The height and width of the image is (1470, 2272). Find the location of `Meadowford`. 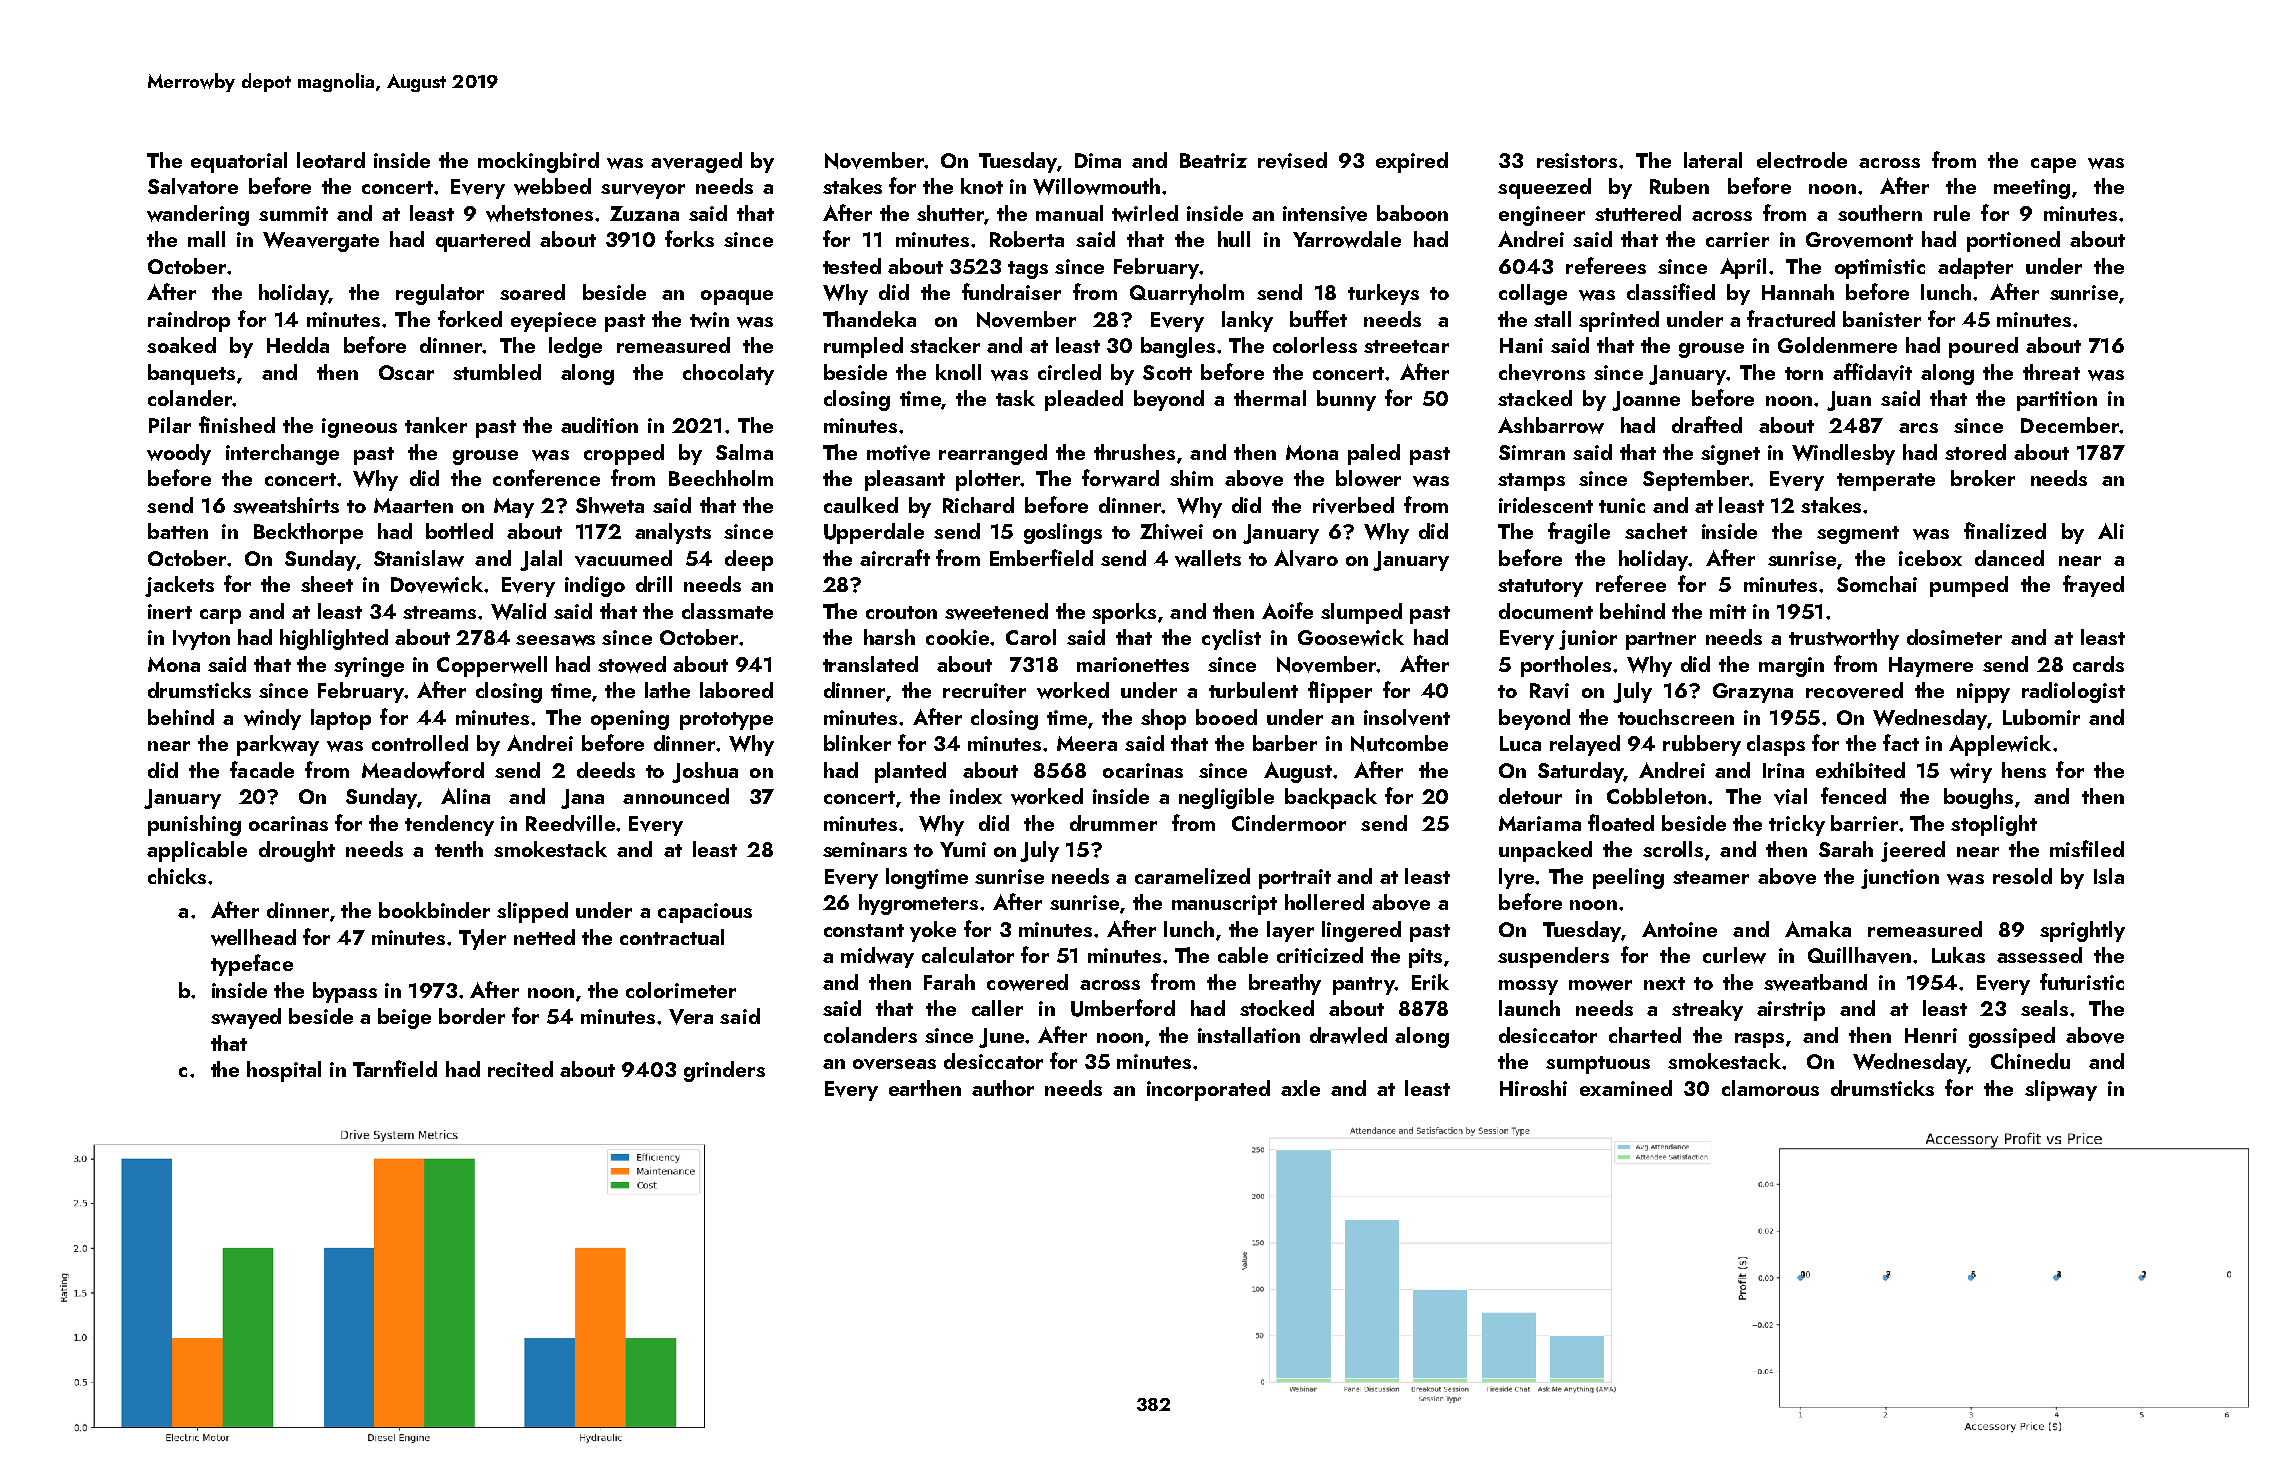

Meadowford is located at coordinates (423, 770).
